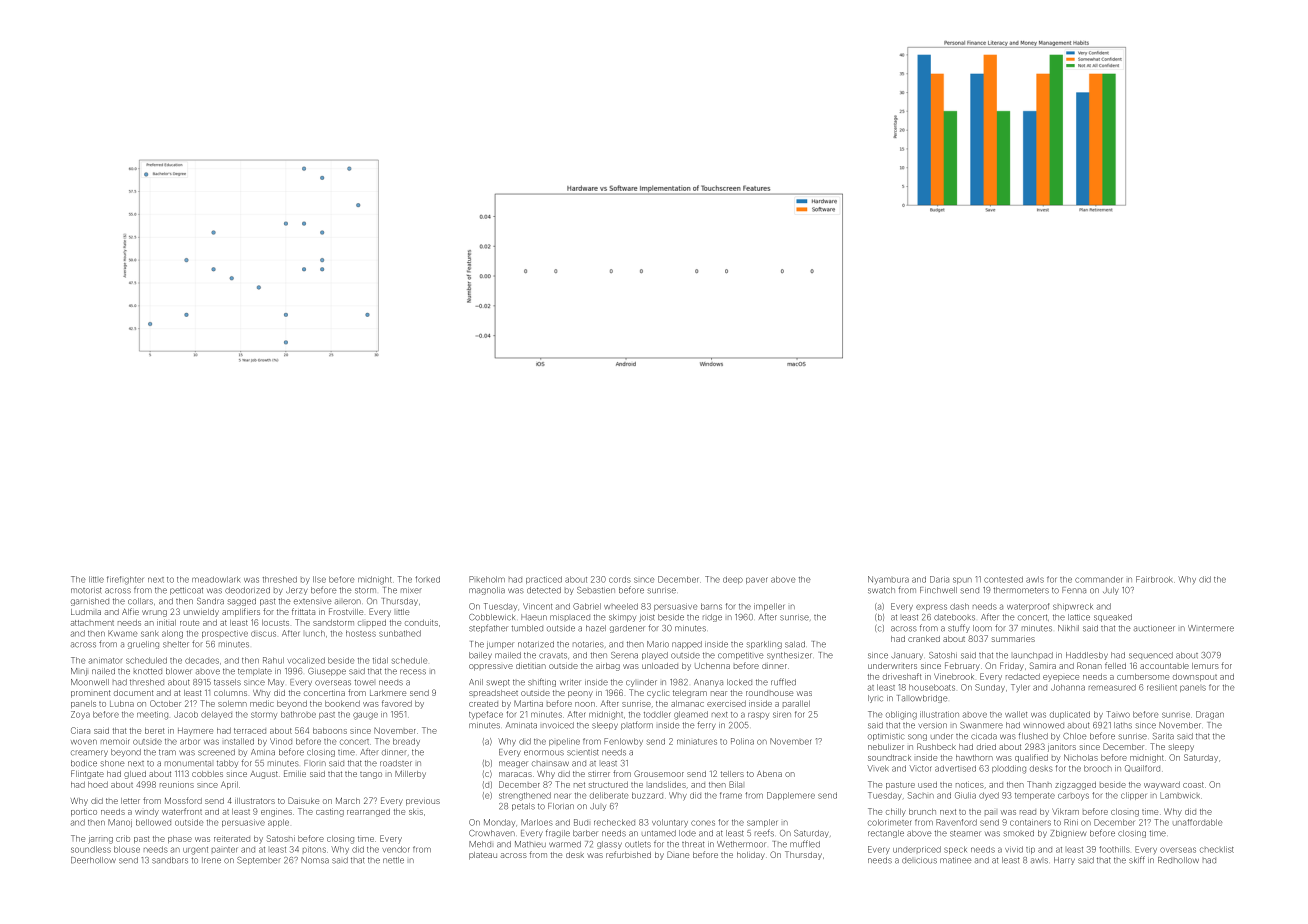 This screenshot has width=1308, height=924. I want to click on phase, so click(180, 839).
